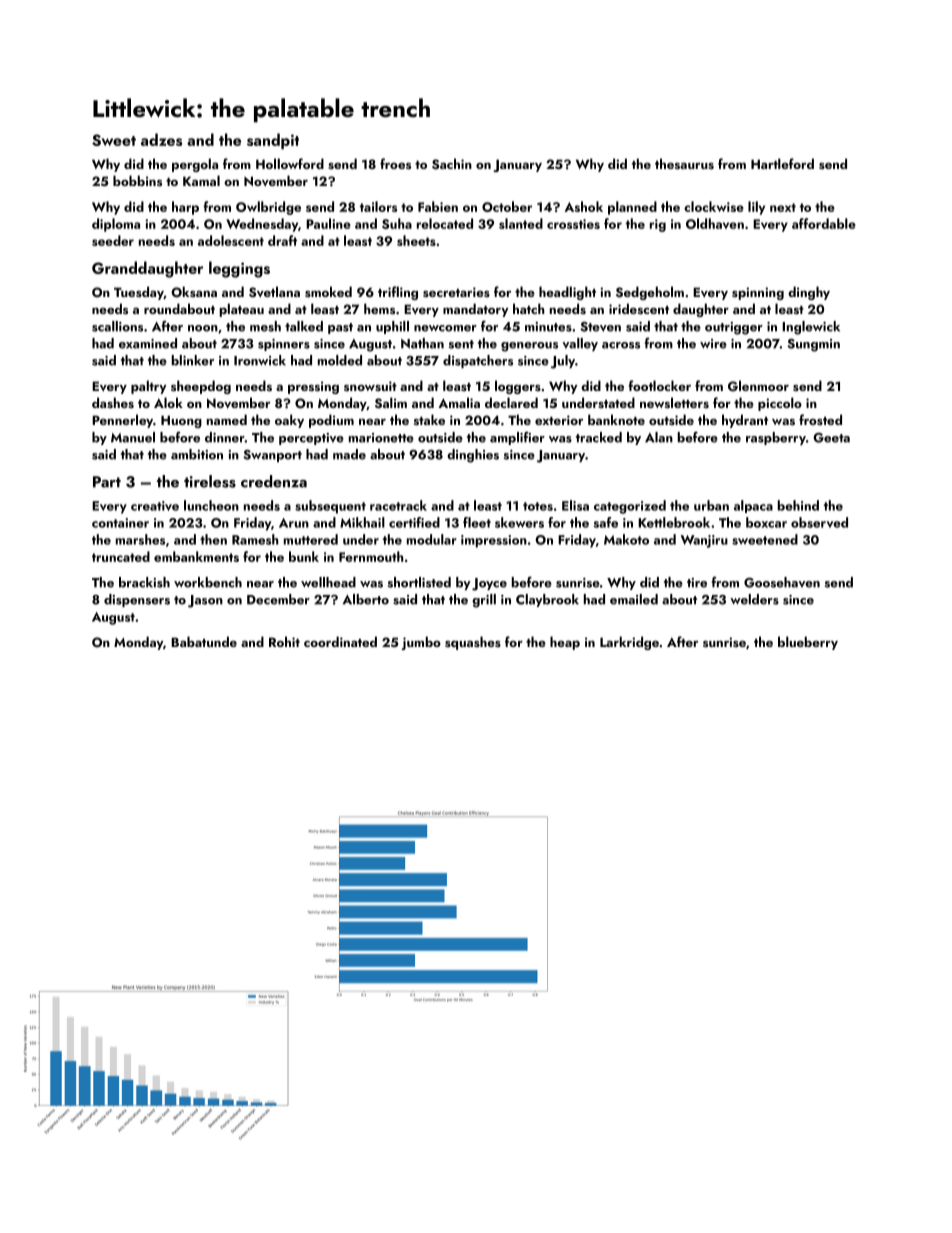 This screenshot has width=952, height=1233. What do you see at coordinates (630, 507) in the screenshot?
I see `categorized` at bounding box center [630, 507].
